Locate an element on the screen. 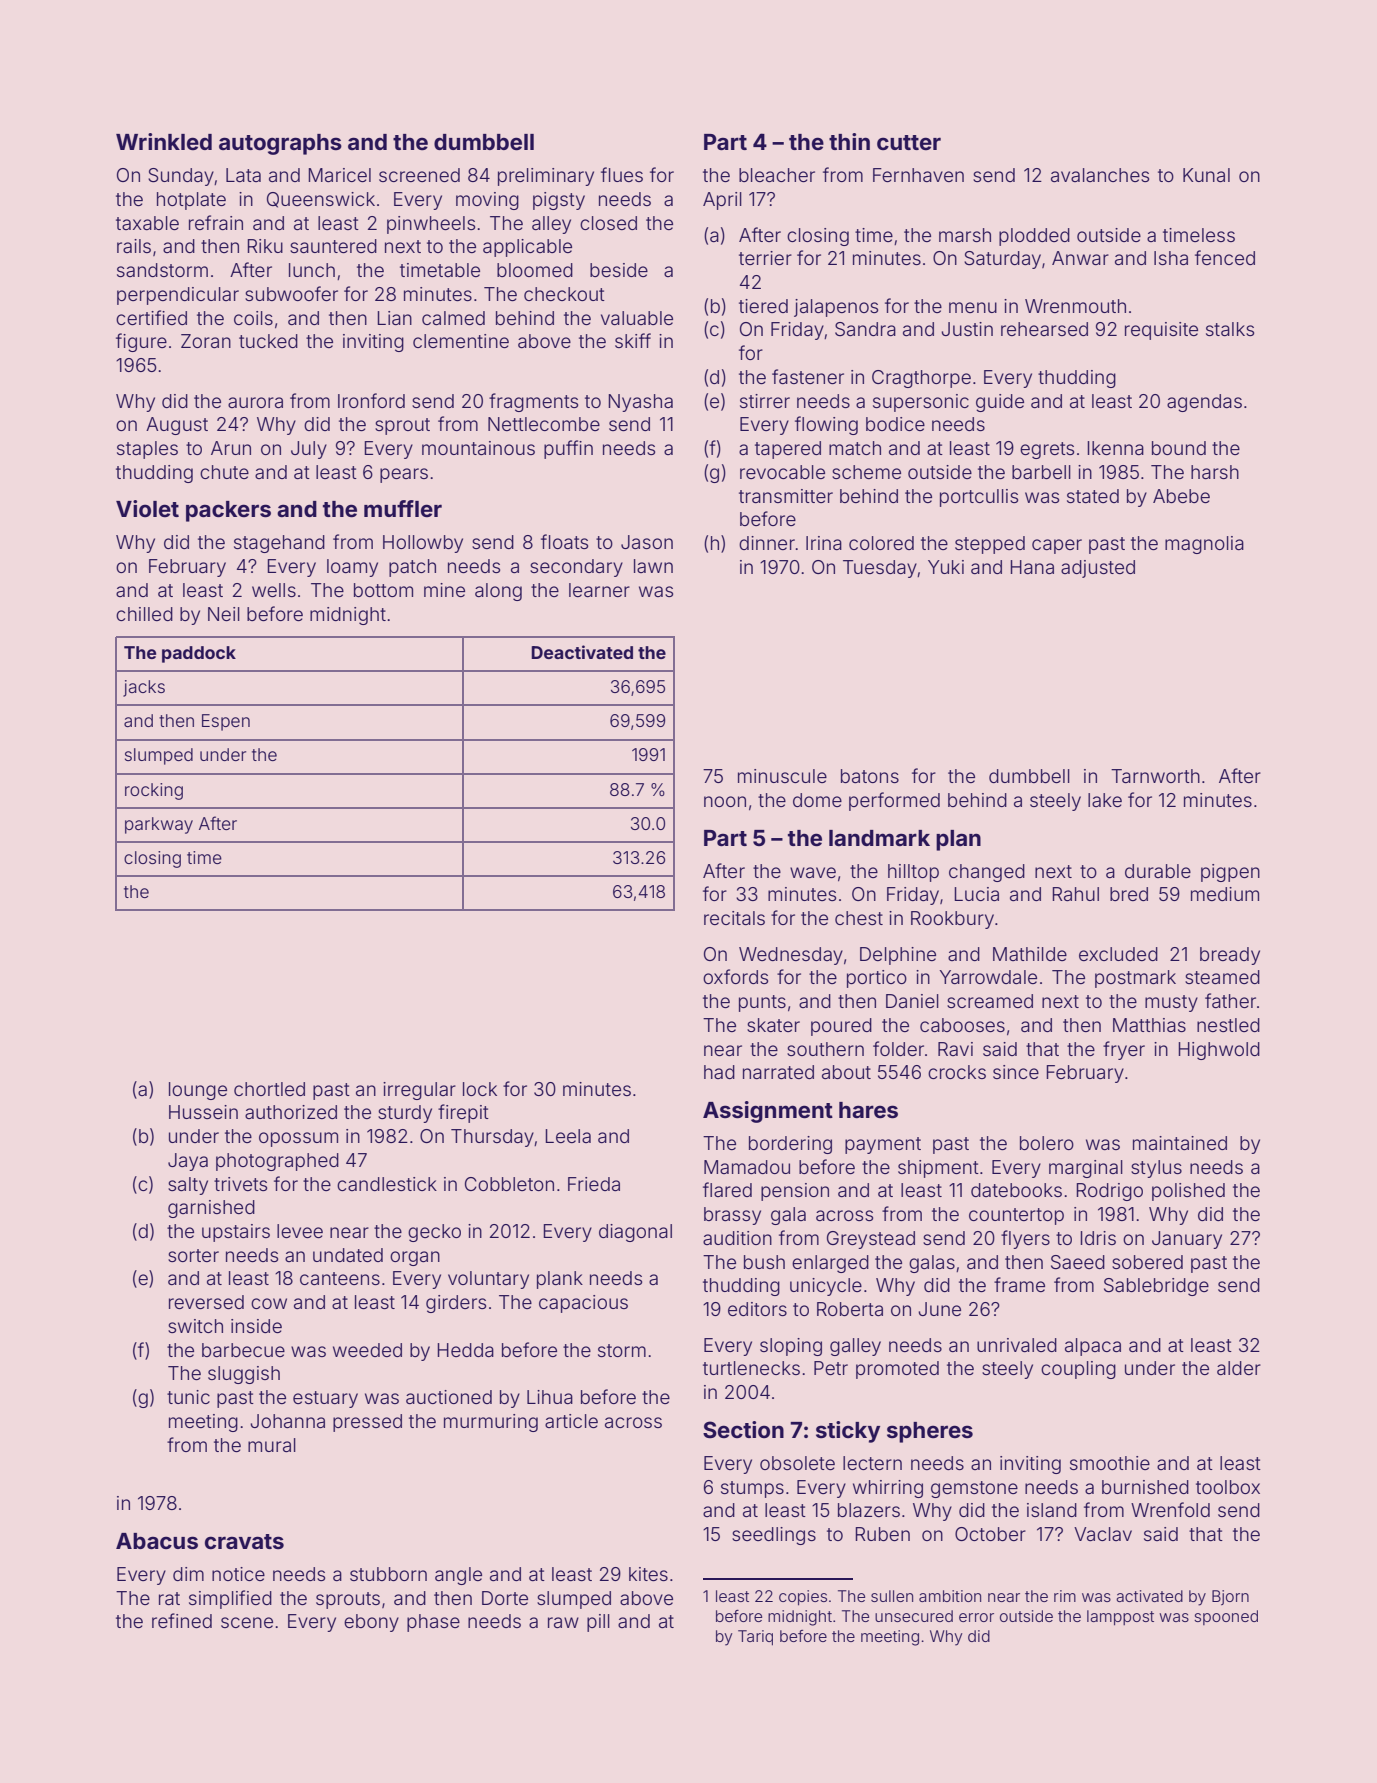  capacious is located at coordinates (583, 1304).
